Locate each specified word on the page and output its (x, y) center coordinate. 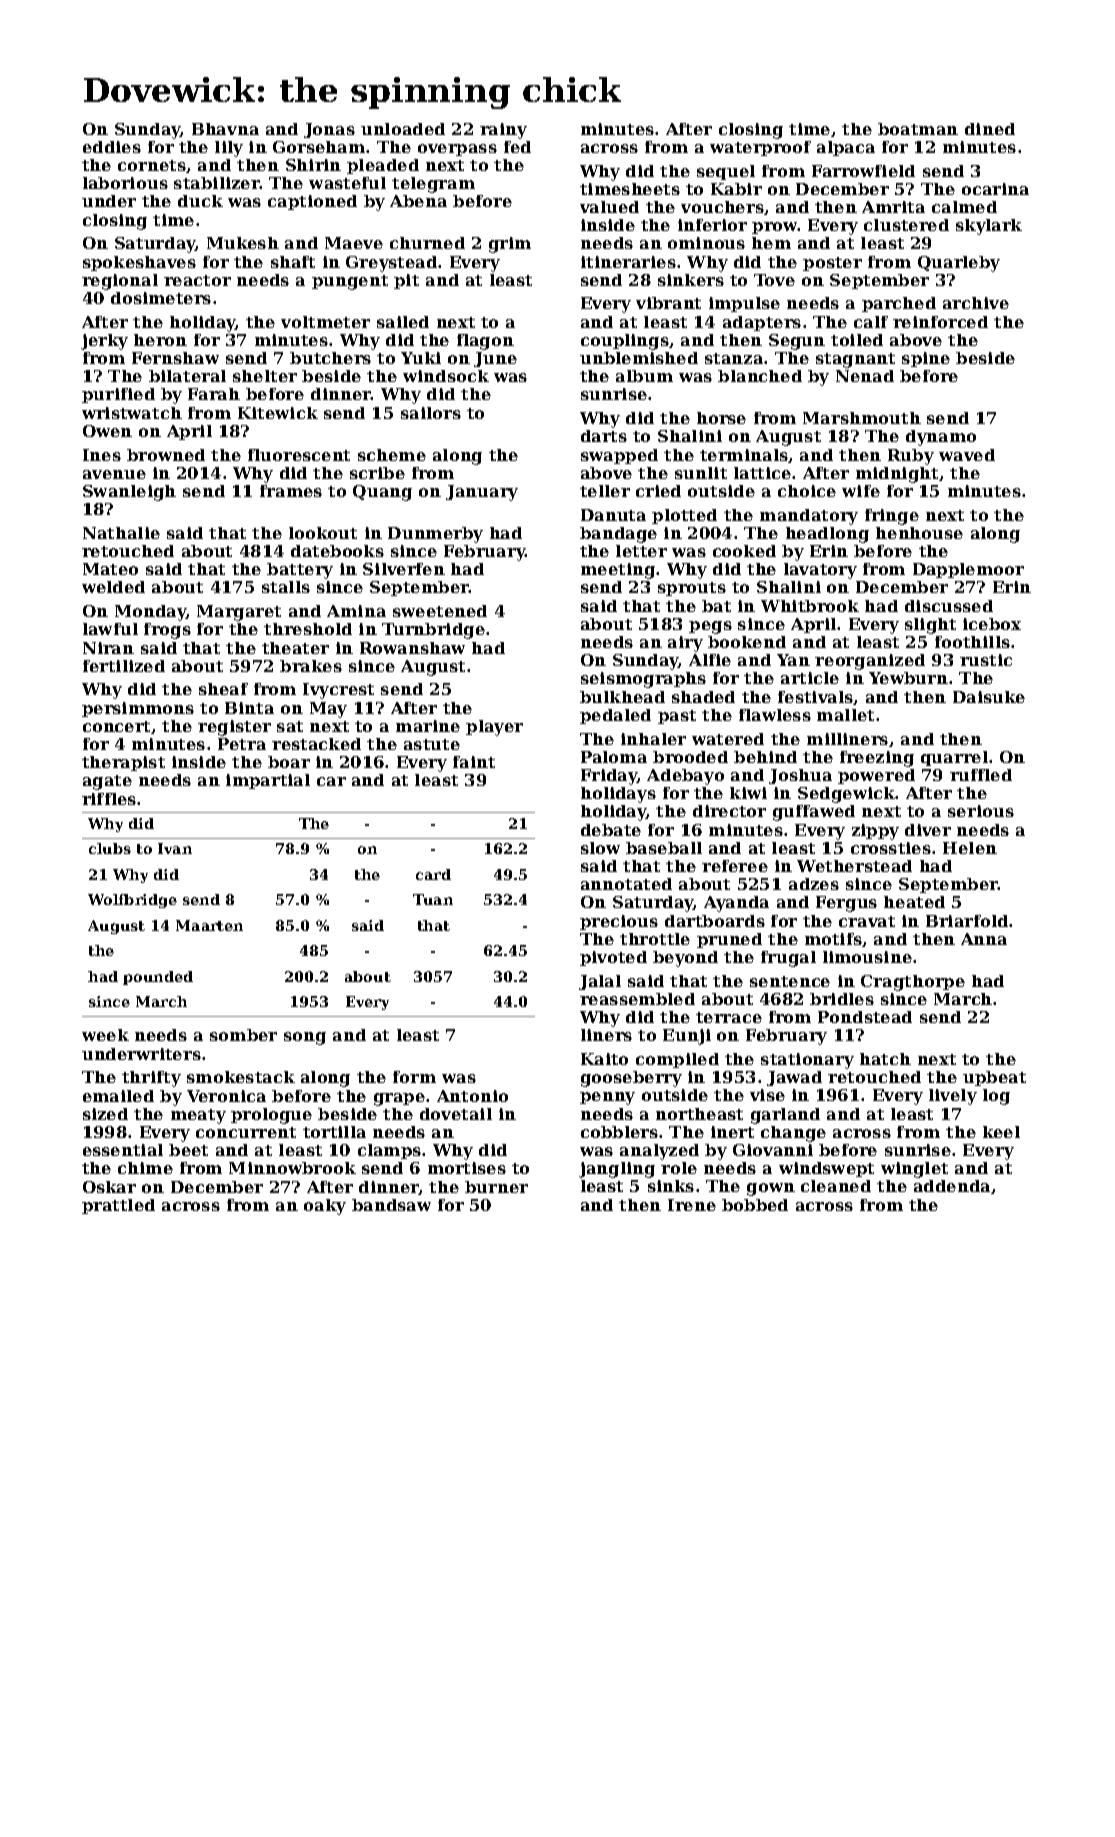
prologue (271, 1116)
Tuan (433, 899)
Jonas (329, 130)
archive (976, 303)
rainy (503, 131)
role (679, 1168)
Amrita (893, 207)
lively (953, 1097)
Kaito (604, 1059)
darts (604, 436)
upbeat (994, 1078)
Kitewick (278, 413)
